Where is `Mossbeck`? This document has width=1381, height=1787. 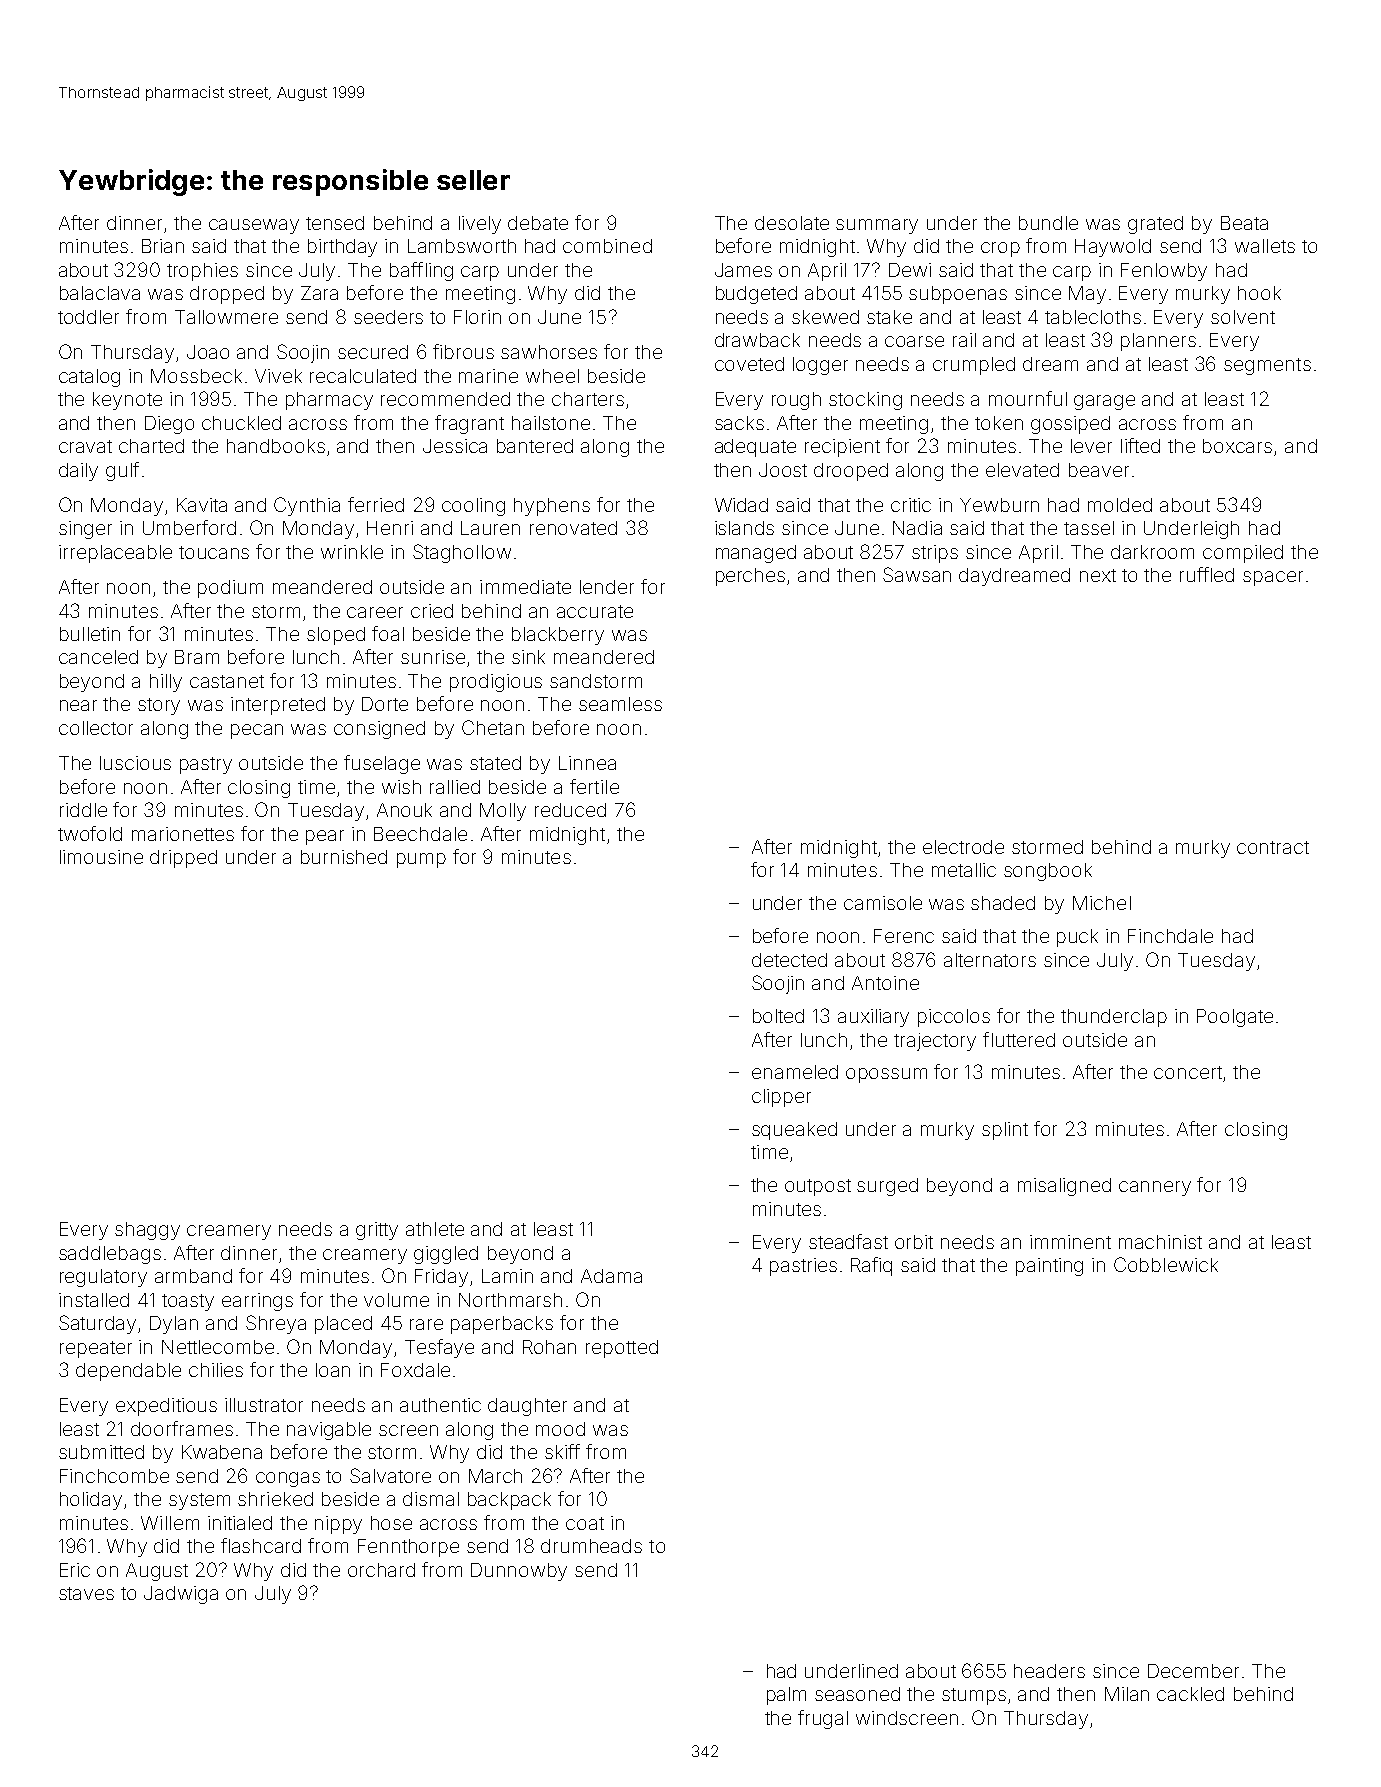
Mossbeck is located at coordinates (196, 376).
